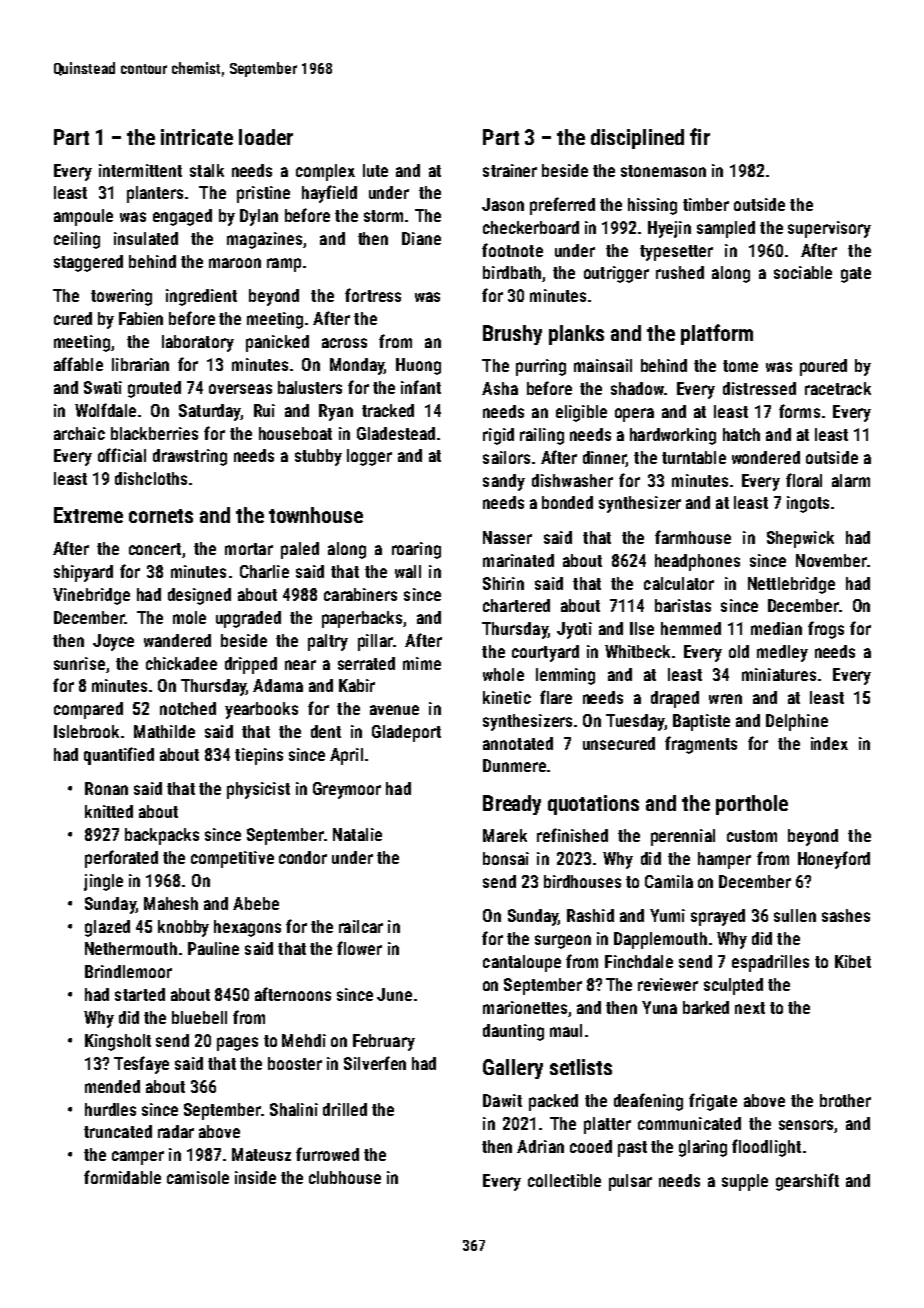 This screenshot has height=1308, width=924. What do you see at coordinates (823, 367) in the screenshot?
I see `poured` at bounding box center [823, 367].
